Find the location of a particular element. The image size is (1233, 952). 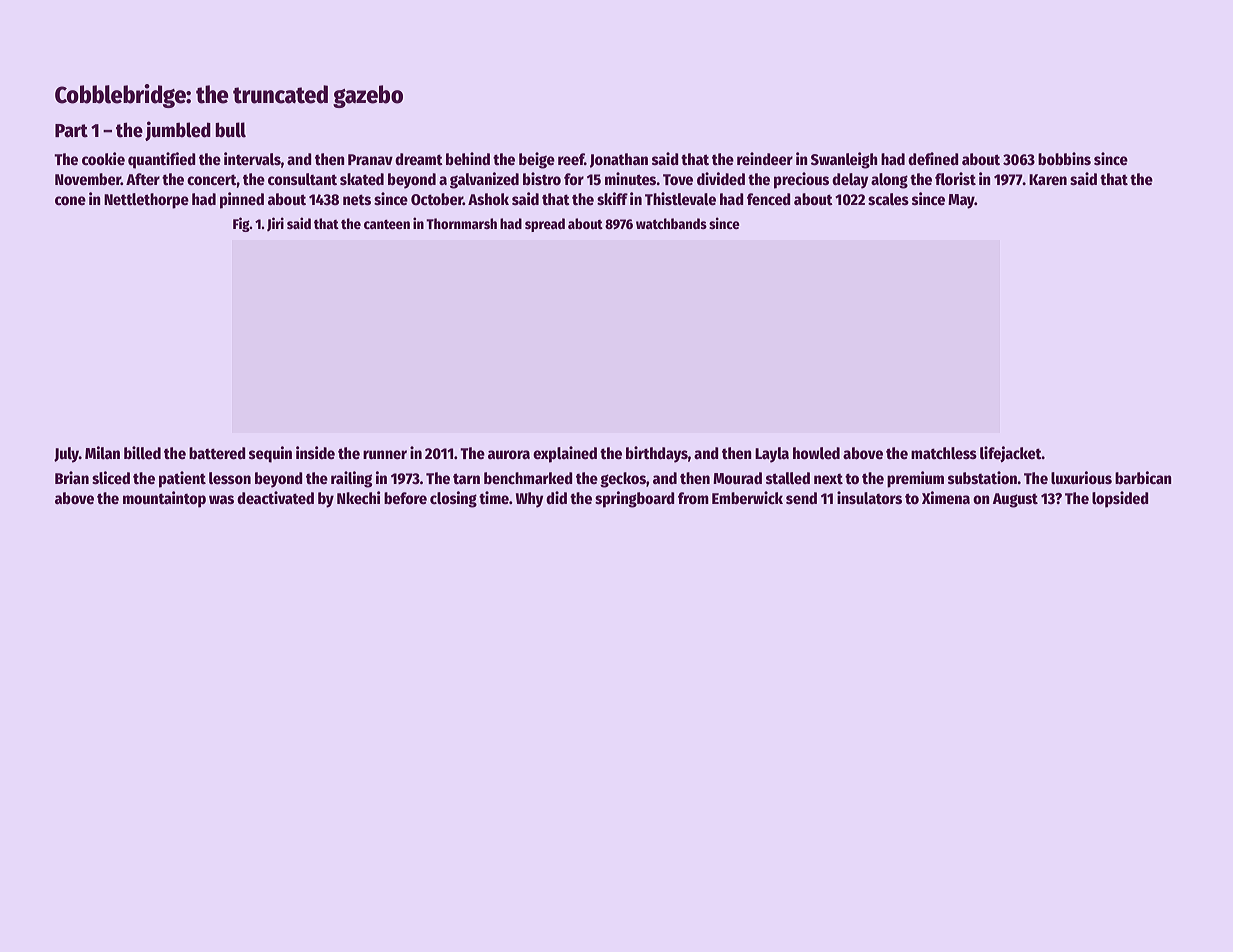

mountaintop is located at coordinates (164, 499).
